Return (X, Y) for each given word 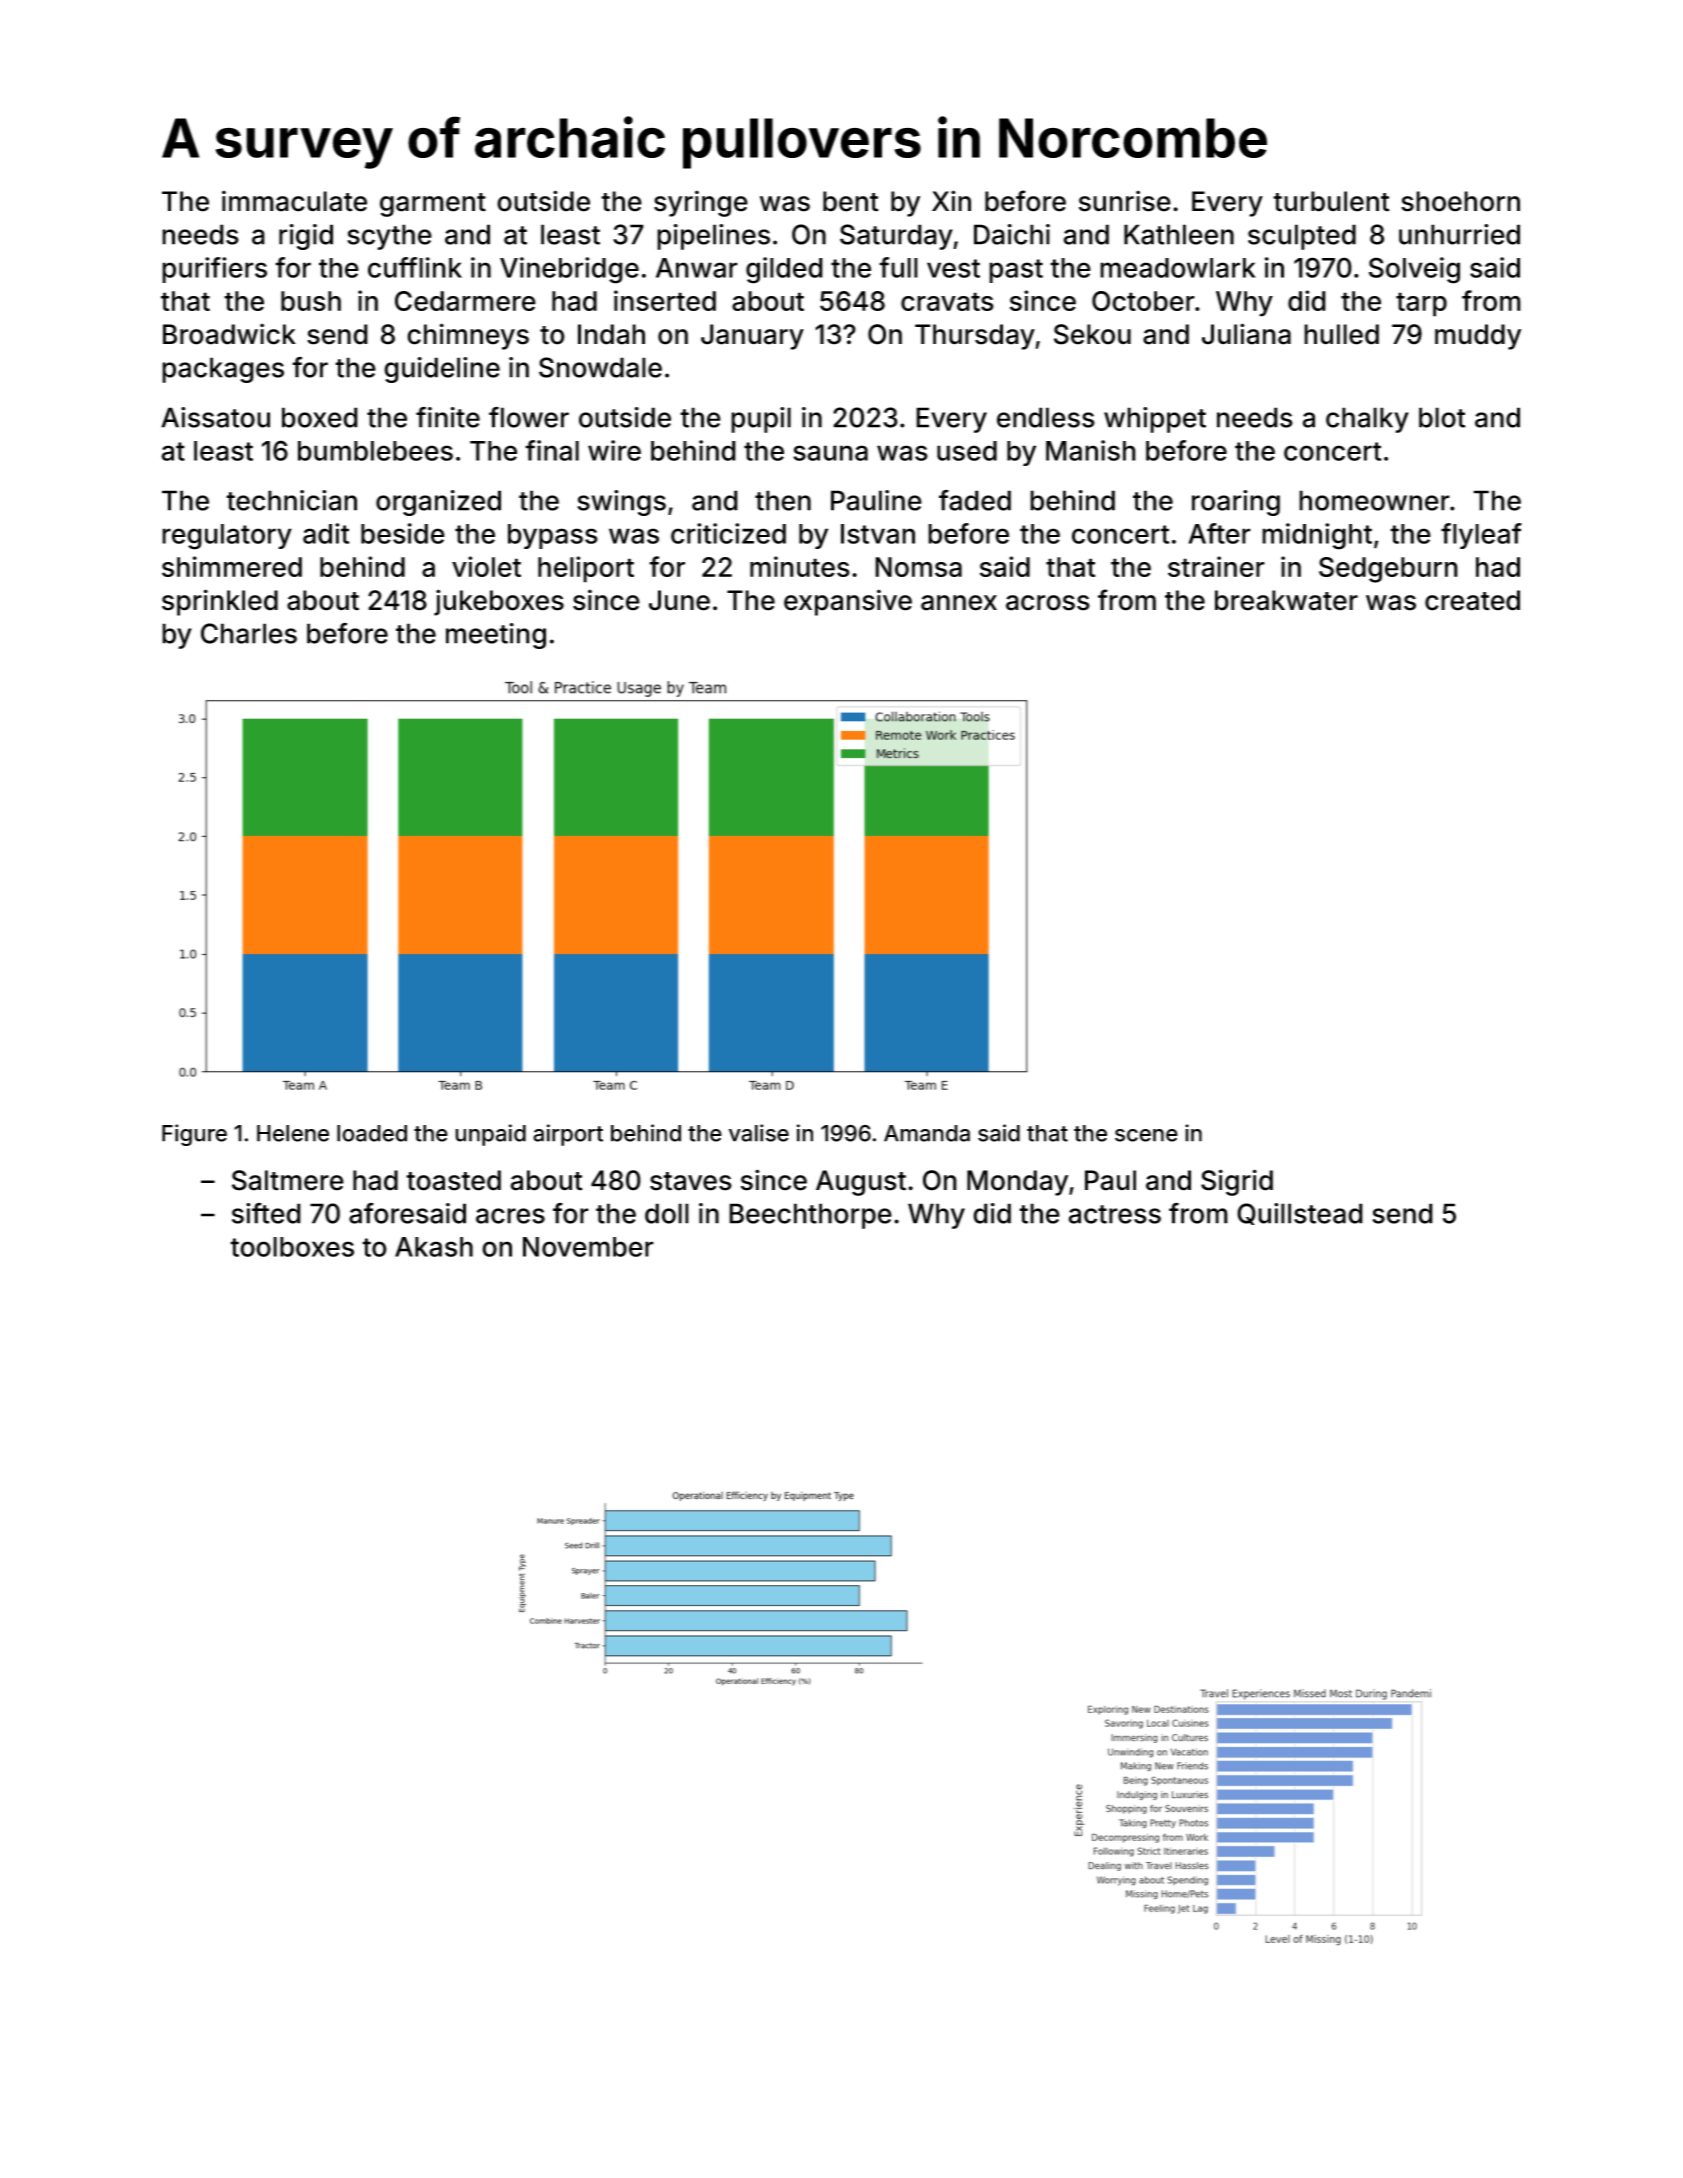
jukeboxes (499, 602)
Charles (249, 633)
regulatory (227, 537)
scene (1146, 1135)
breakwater (1286, 600)
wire (614, 450)
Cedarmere (465, 301)
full (898, 267)
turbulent (1331, 201)
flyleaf (1481, 536)
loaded (372, 1133)
